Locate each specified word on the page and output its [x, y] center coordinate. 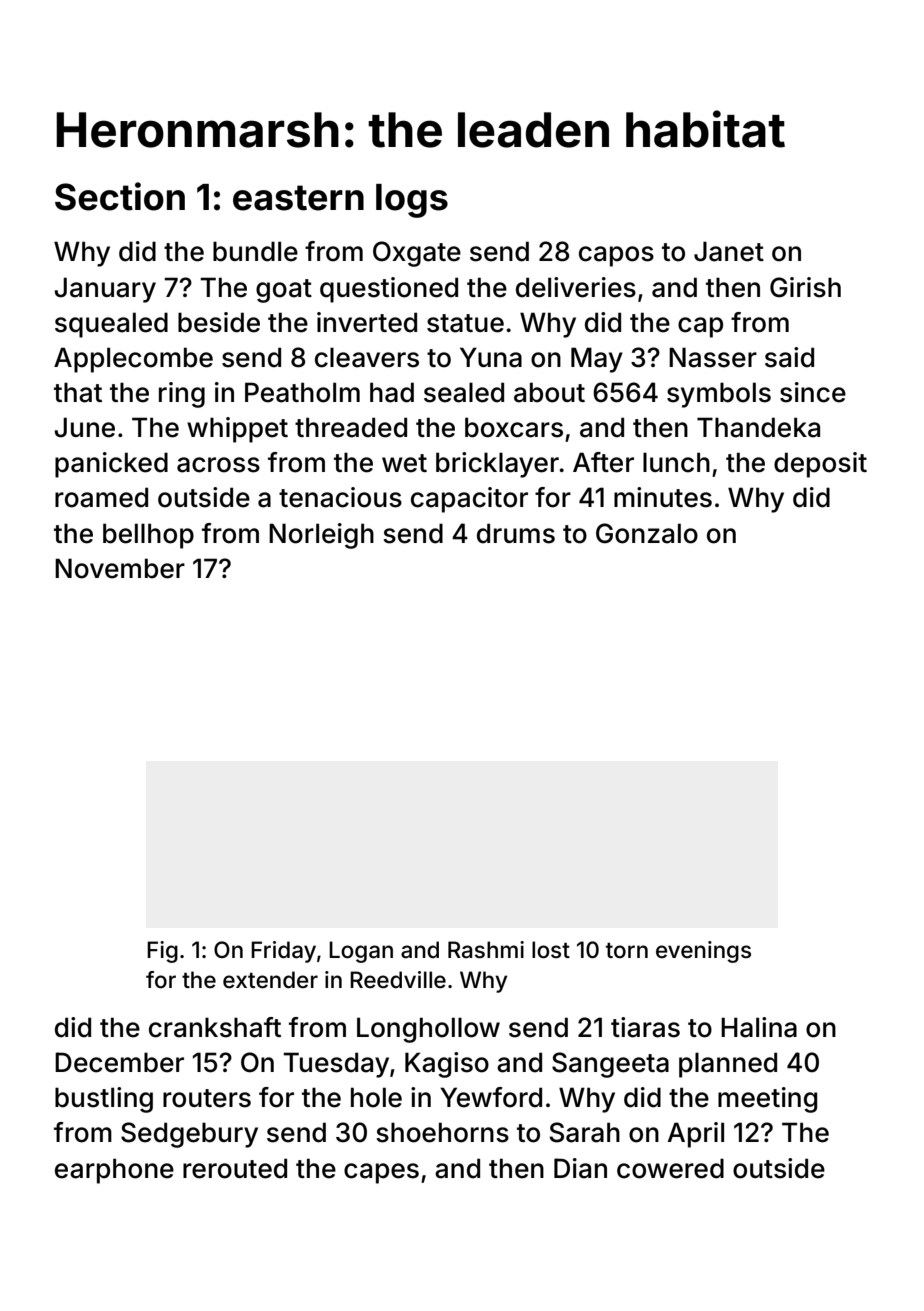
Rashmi [486, 950]
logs [412, 201]
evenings [703, 952]
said [789, 357]
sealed [464, 392]
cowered [670, 1168]
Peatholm [302, 392]
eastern [298, 198]
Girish [805, 287]
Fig [162, 952]
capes [381, 1173]
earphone [114, 1171]
